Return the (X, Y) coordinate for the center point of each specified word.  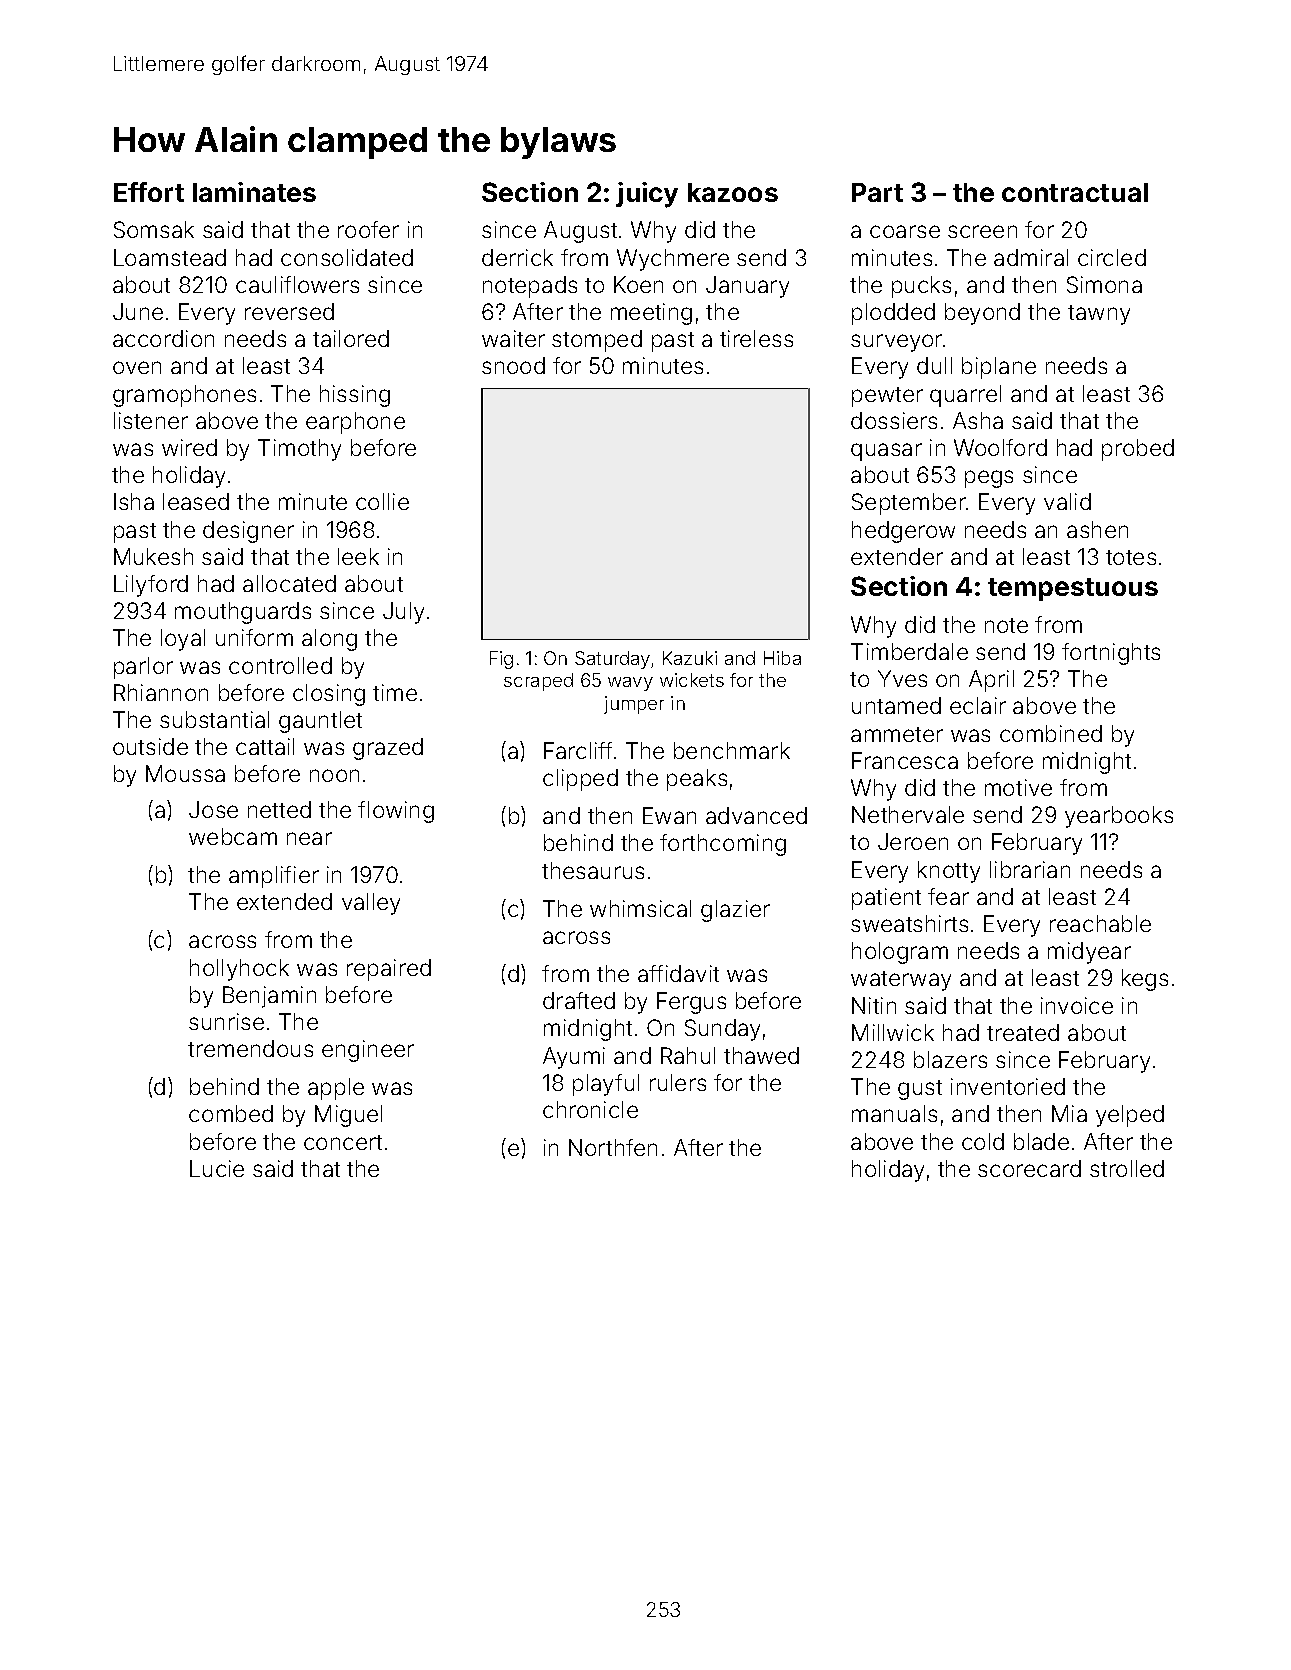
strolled (1127, 1168)
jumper (634, 705)
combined (1051, 733)
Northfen (613, 1147)
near (309, 838)
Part (877, 192)
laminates (254, 192)
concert (343, 1142)
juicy (647, 195)
